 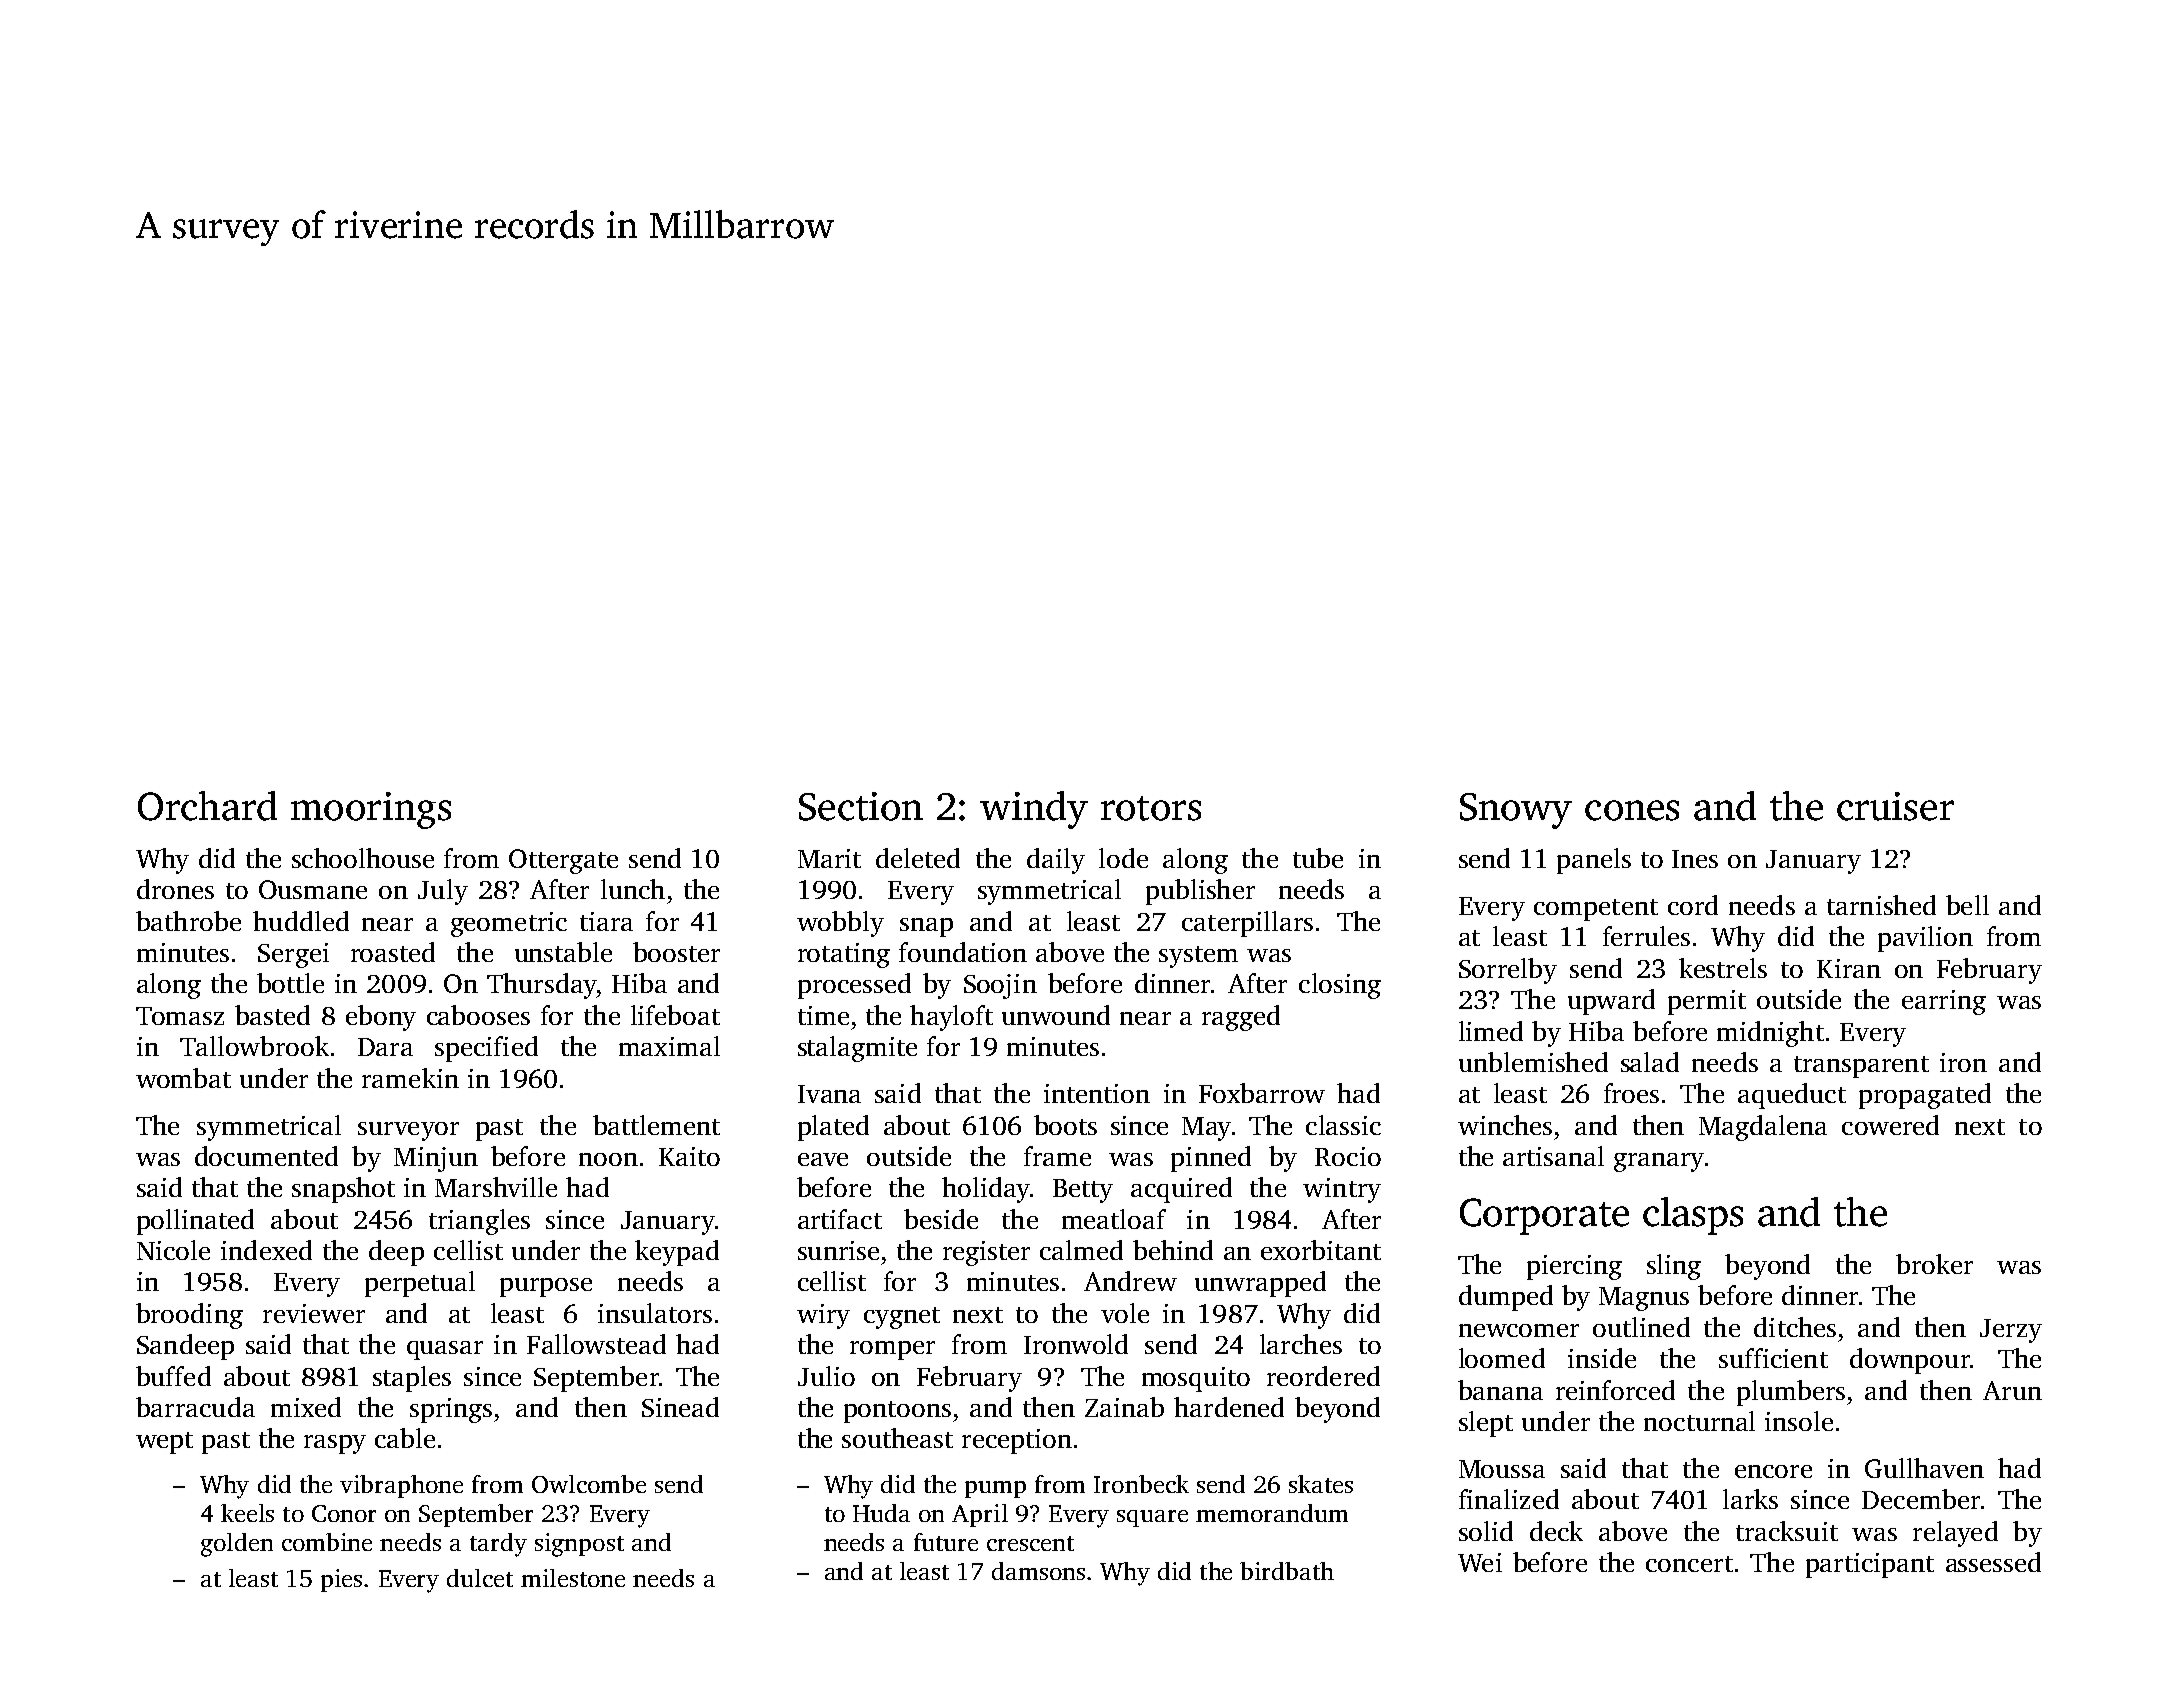 I want to click on Jerzy, so click(x=2011, y=1331).
